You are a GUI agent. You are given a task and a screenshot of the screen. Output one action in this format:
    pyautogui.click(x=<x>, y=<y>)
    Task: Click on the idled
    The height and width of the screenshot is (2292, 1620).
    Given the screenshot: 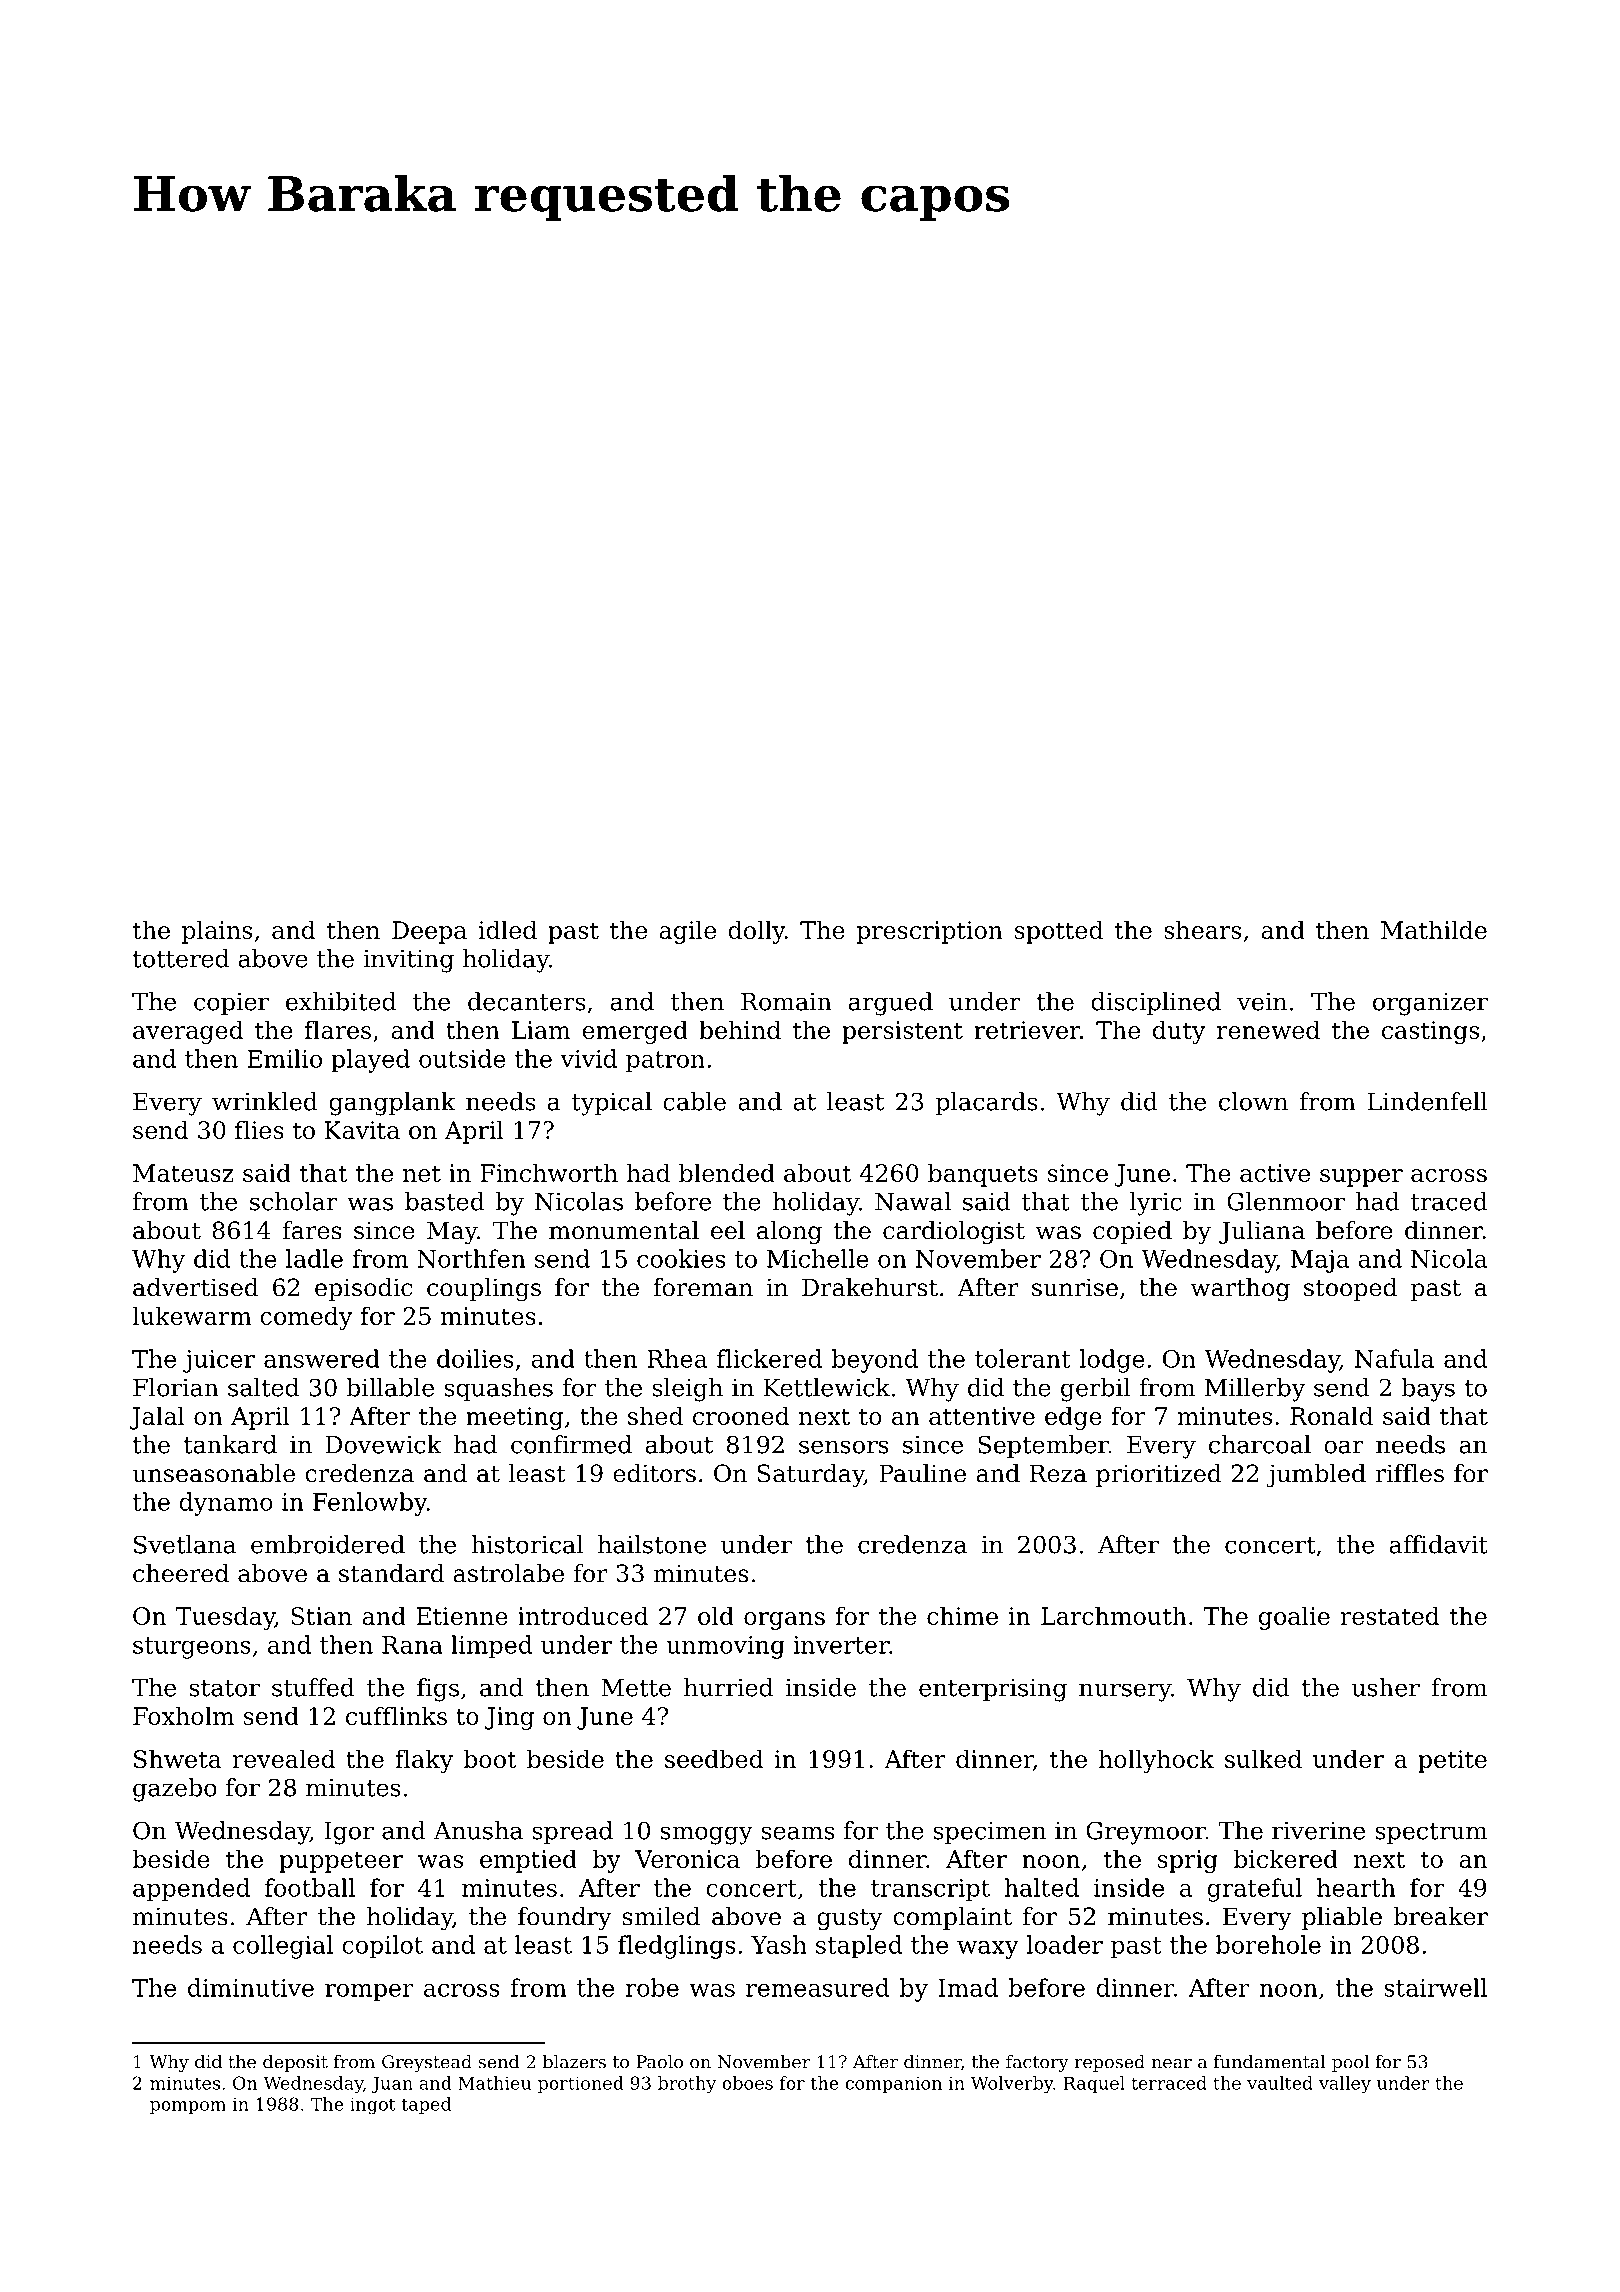 What is the action you would take?
    pyautogui.click(x=507, y=929)
